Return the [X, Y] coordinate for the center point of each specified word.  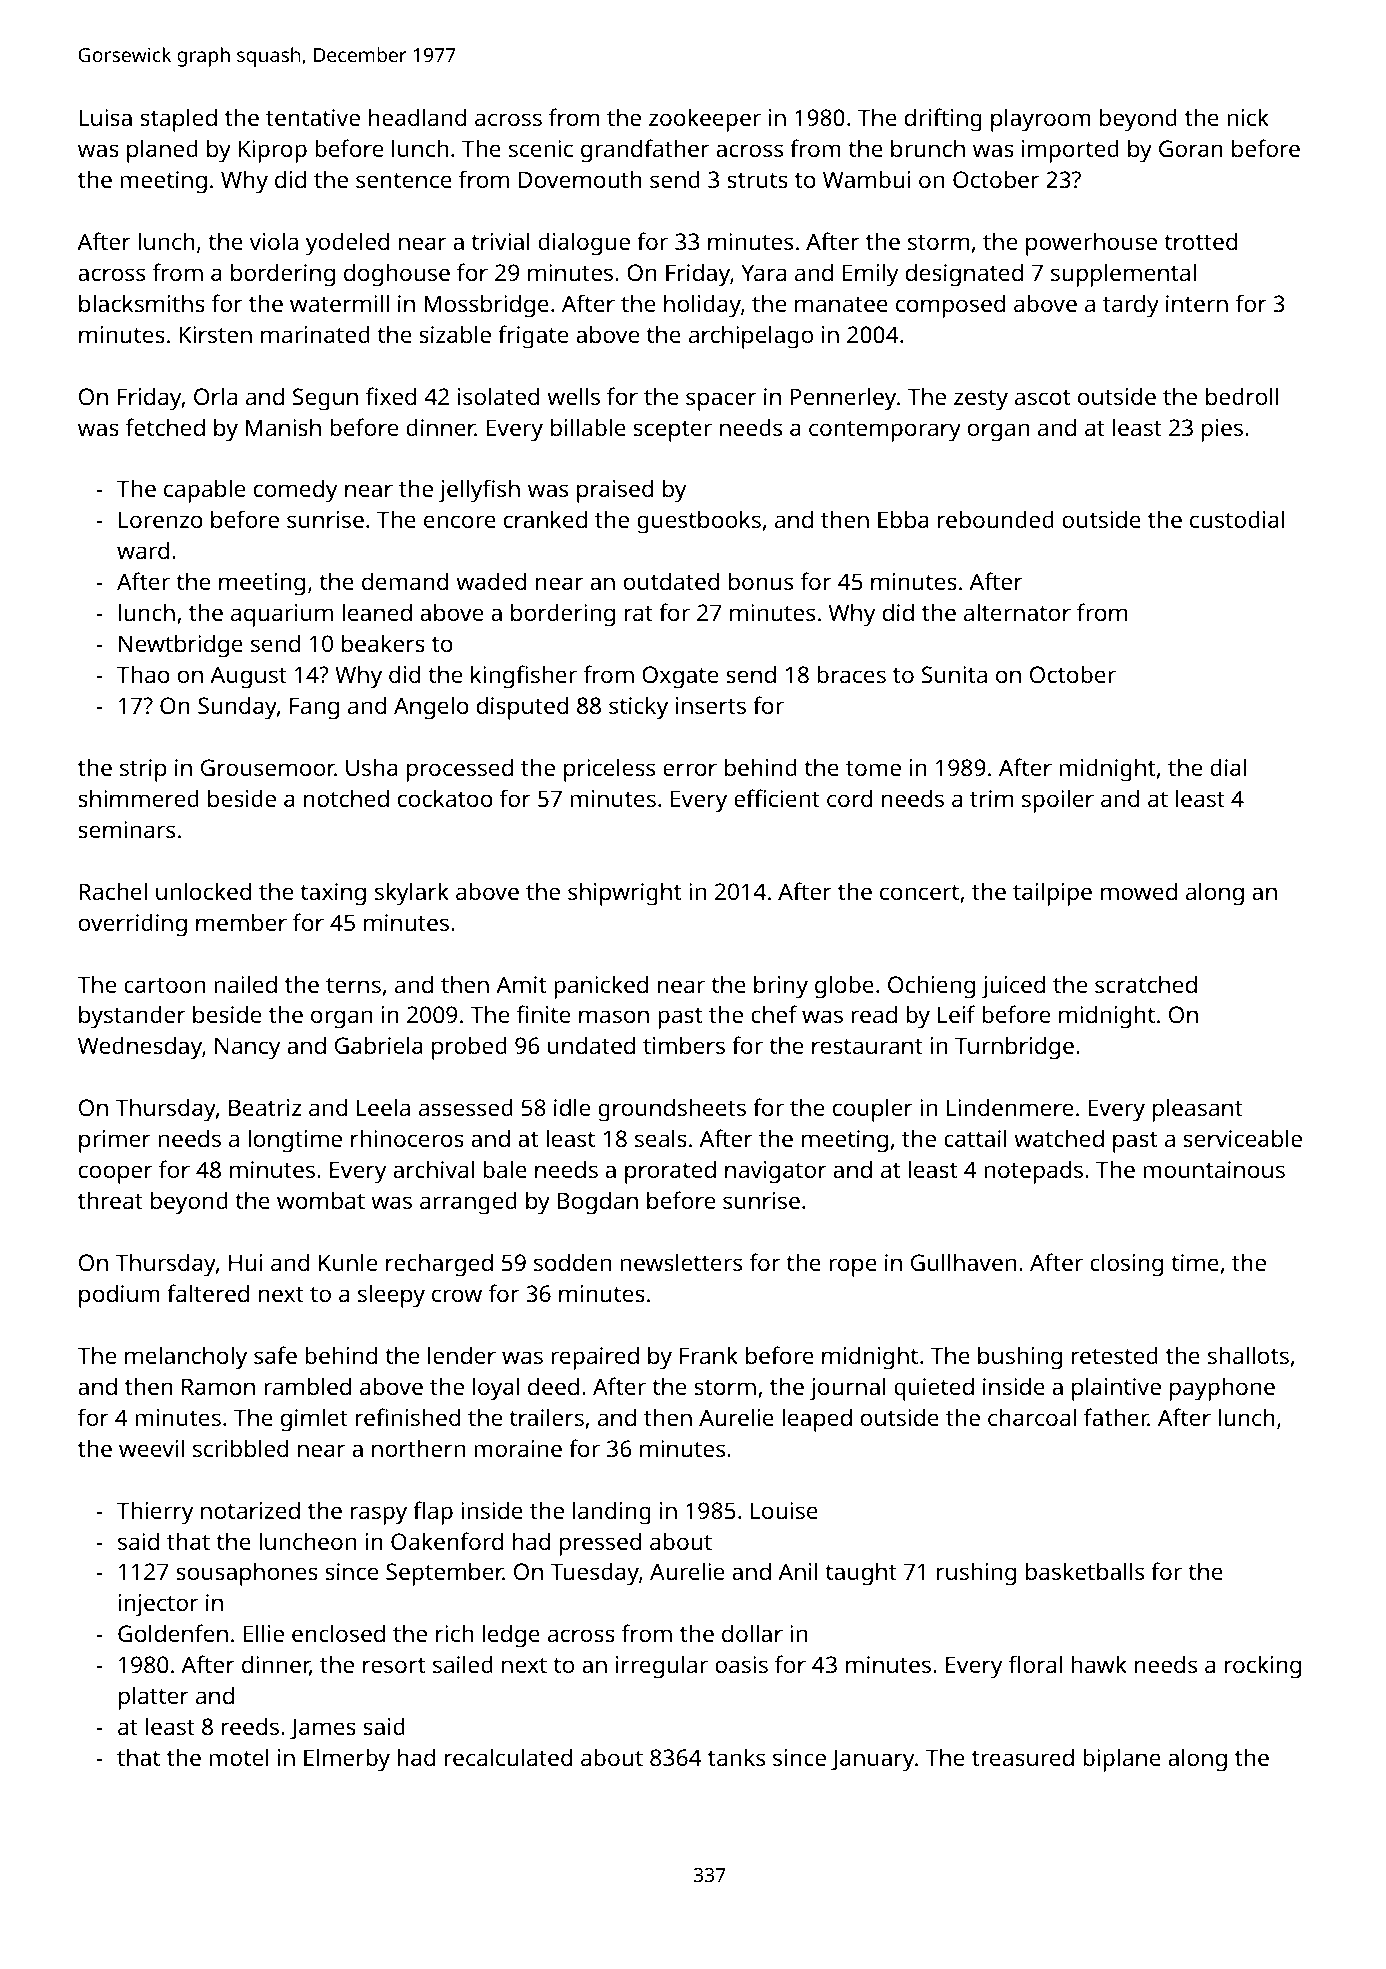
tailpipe [1052, 894]
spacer [721, 401]
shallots [1248, 1355]
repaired [595, 1358]
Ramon [218, 1386]
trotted [1200, 241]
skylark [412, 894]
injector [158, 1605]
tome [873, 768]
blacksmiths [142, 303]
